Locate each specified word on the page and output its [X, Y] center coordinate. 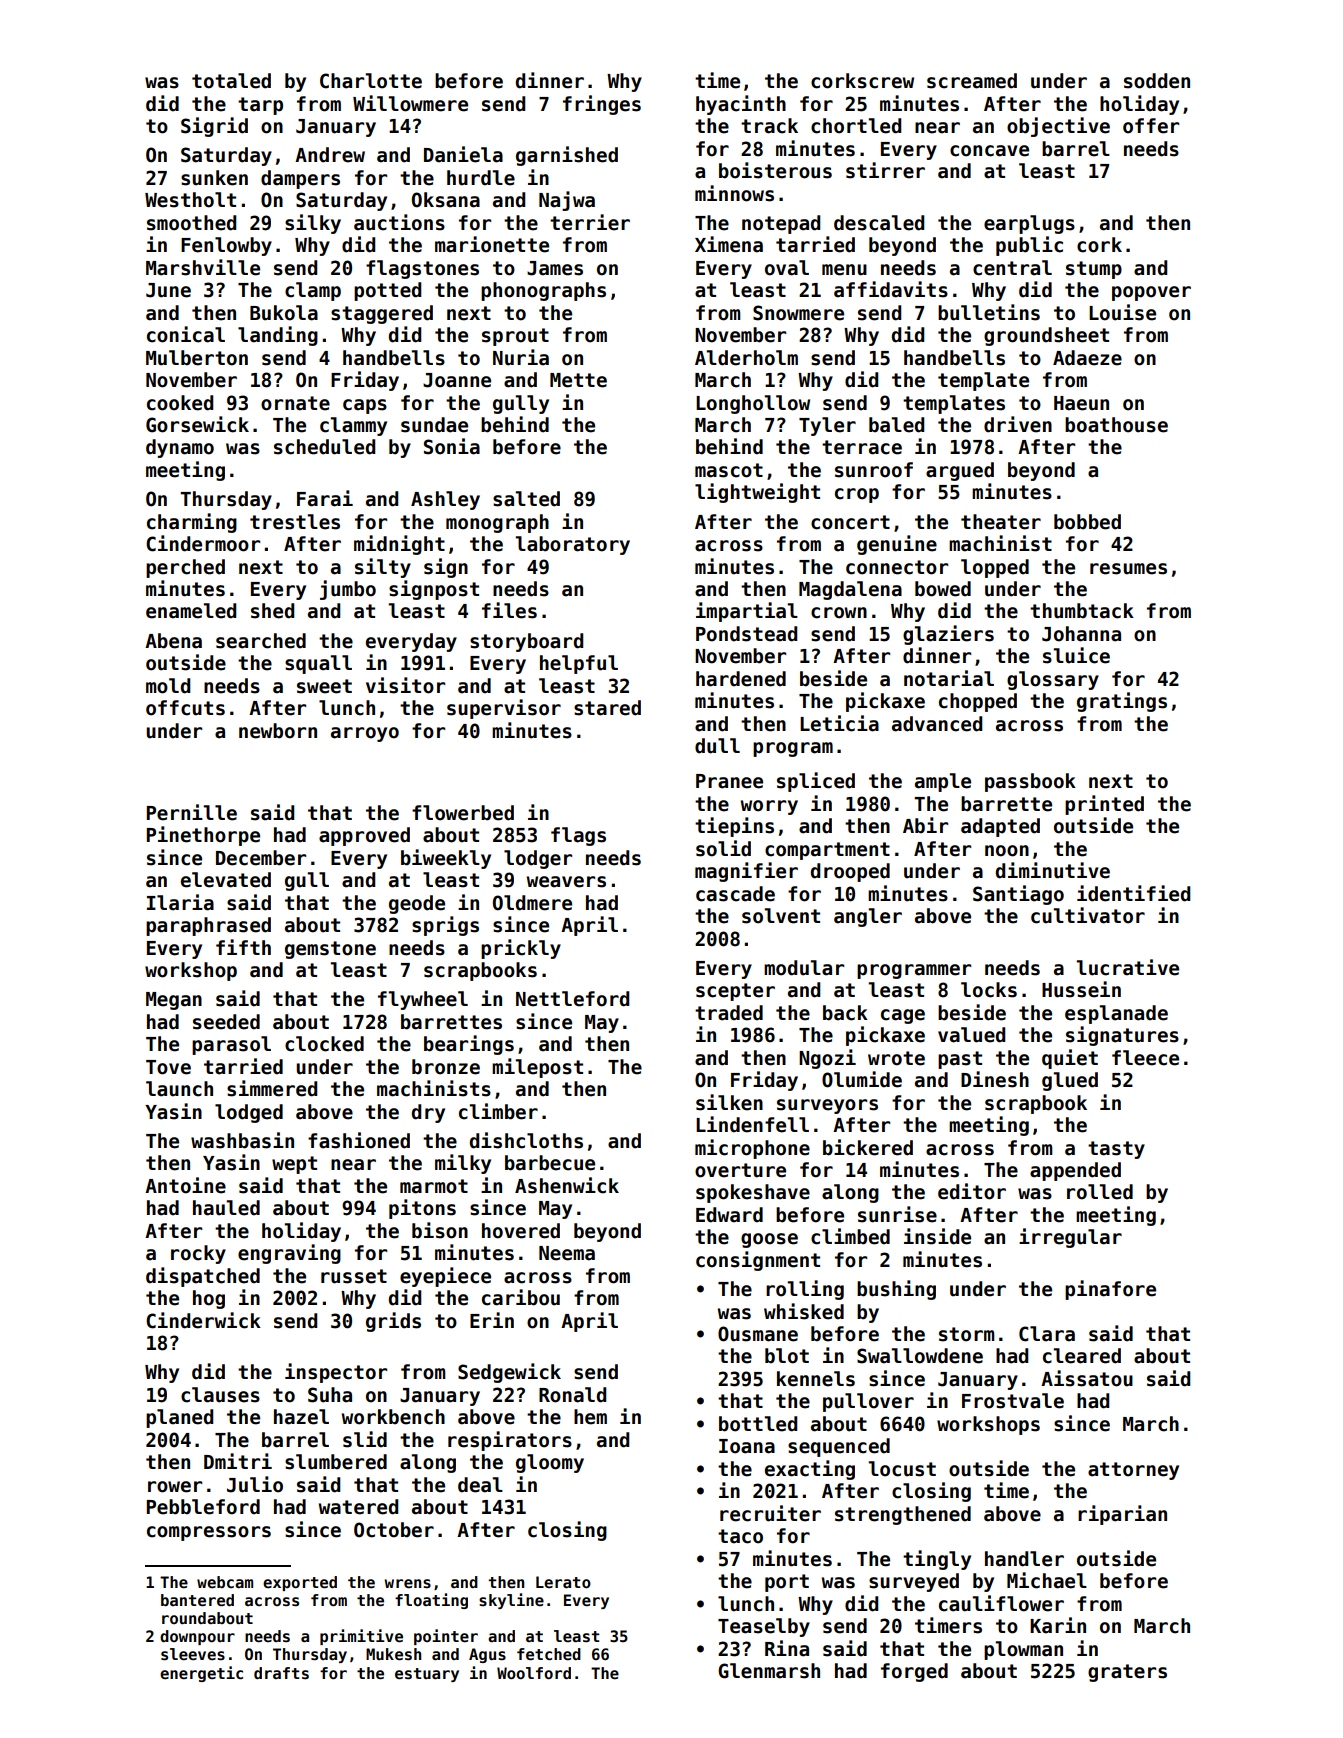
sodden [1157, 81]
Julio [255, 1484]
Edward [729, 1215]
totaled [231, 81]
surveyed [914, 1582]
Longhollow [753, 404]
